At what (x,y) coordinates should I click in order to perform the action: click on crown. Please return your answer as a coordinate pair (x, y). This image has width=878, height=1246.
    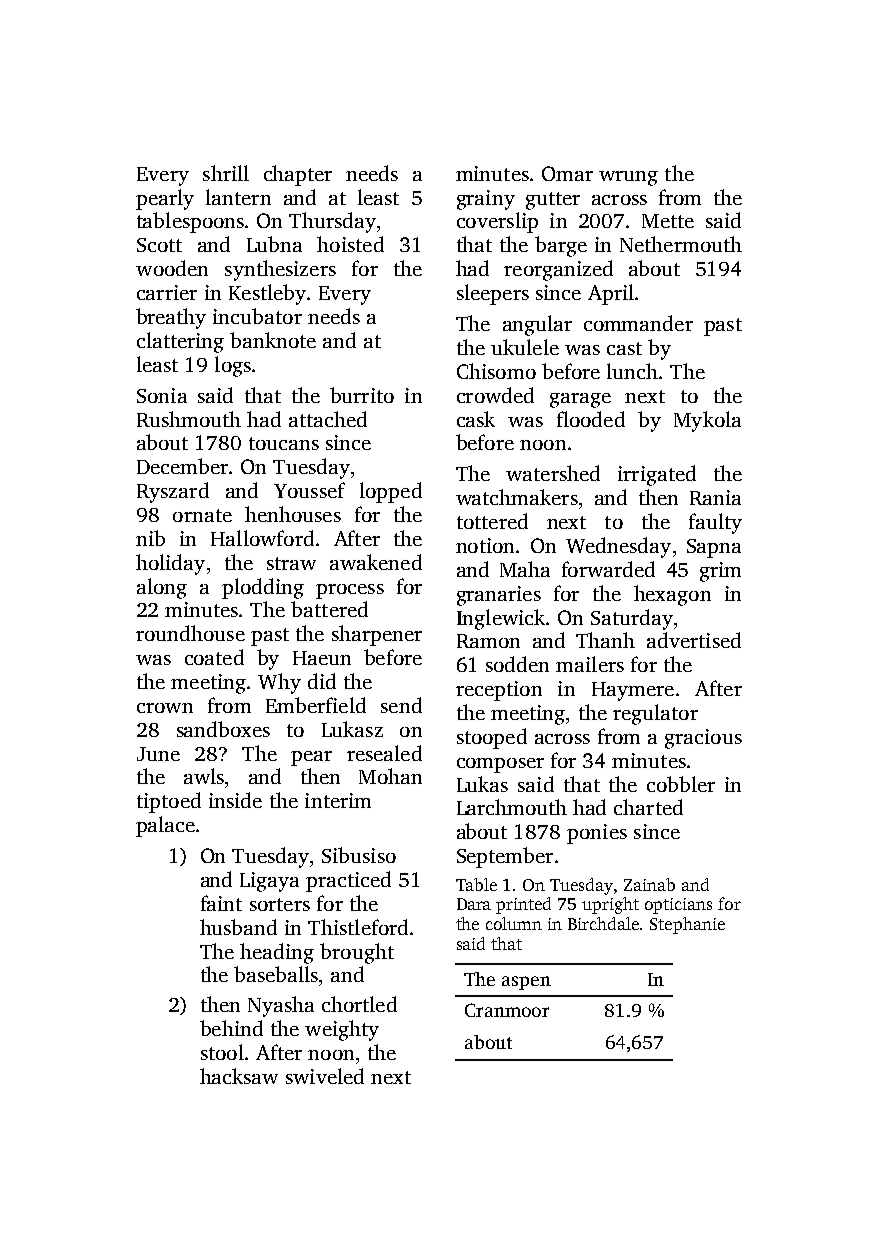
    Looking at the image, I should click on (165, 708).
